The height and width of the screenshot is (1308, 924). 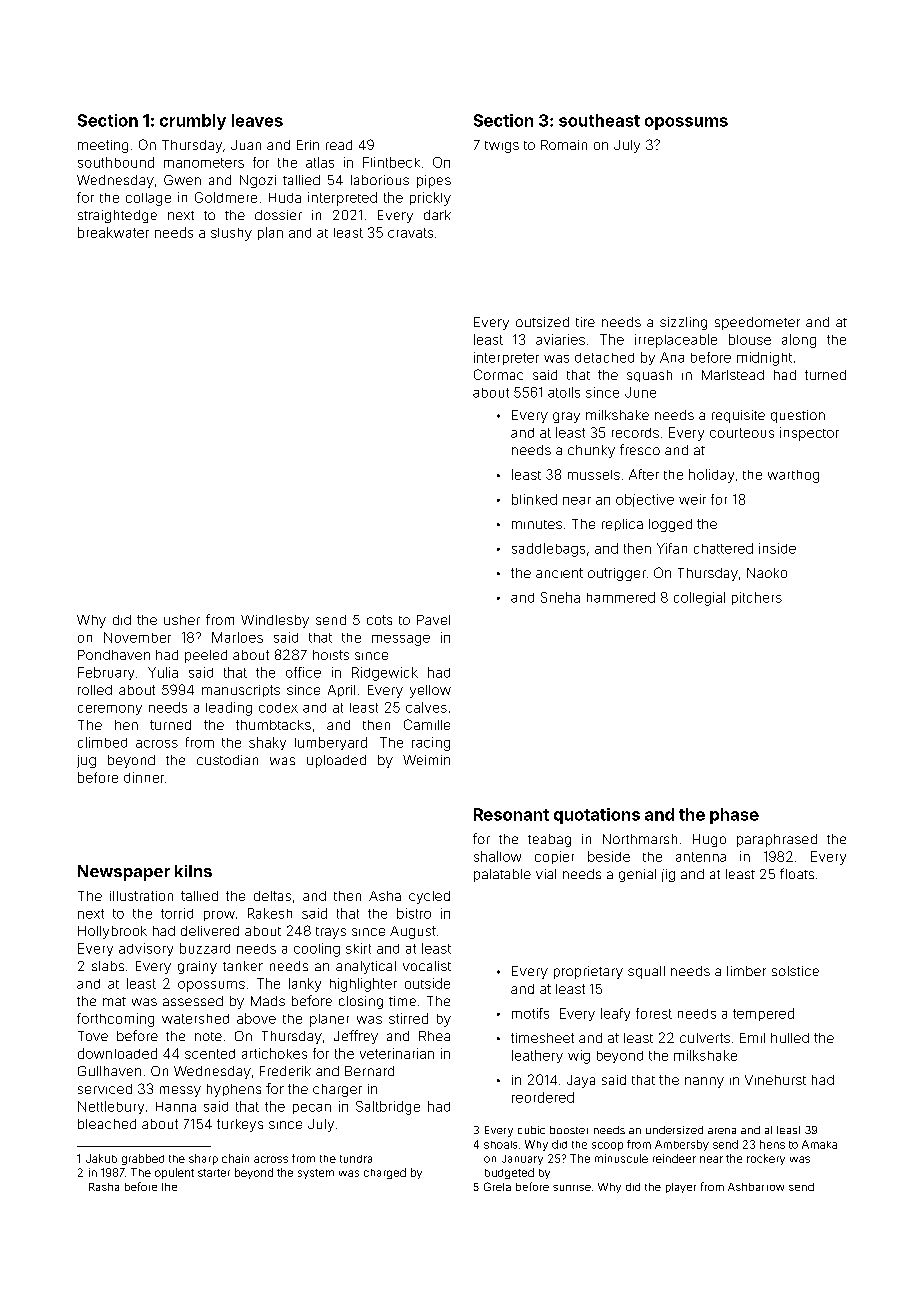 What do you see at coordinates (597, 816) in the screenshot?
I see `quotations` at bounding box center [597, 816].
